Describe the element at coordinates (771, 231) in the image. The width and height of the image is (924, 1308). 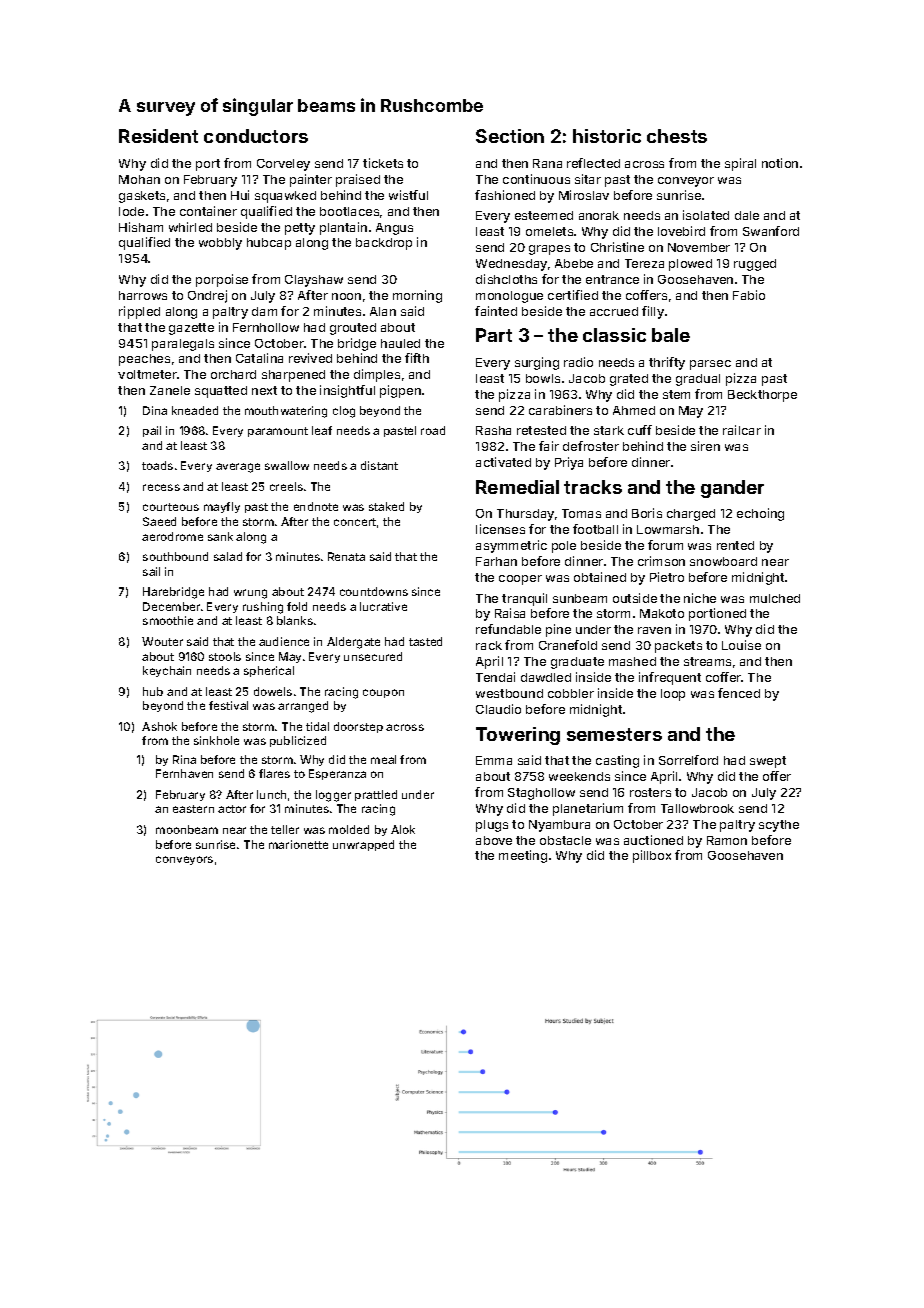
I see `Swanford` at that location.
